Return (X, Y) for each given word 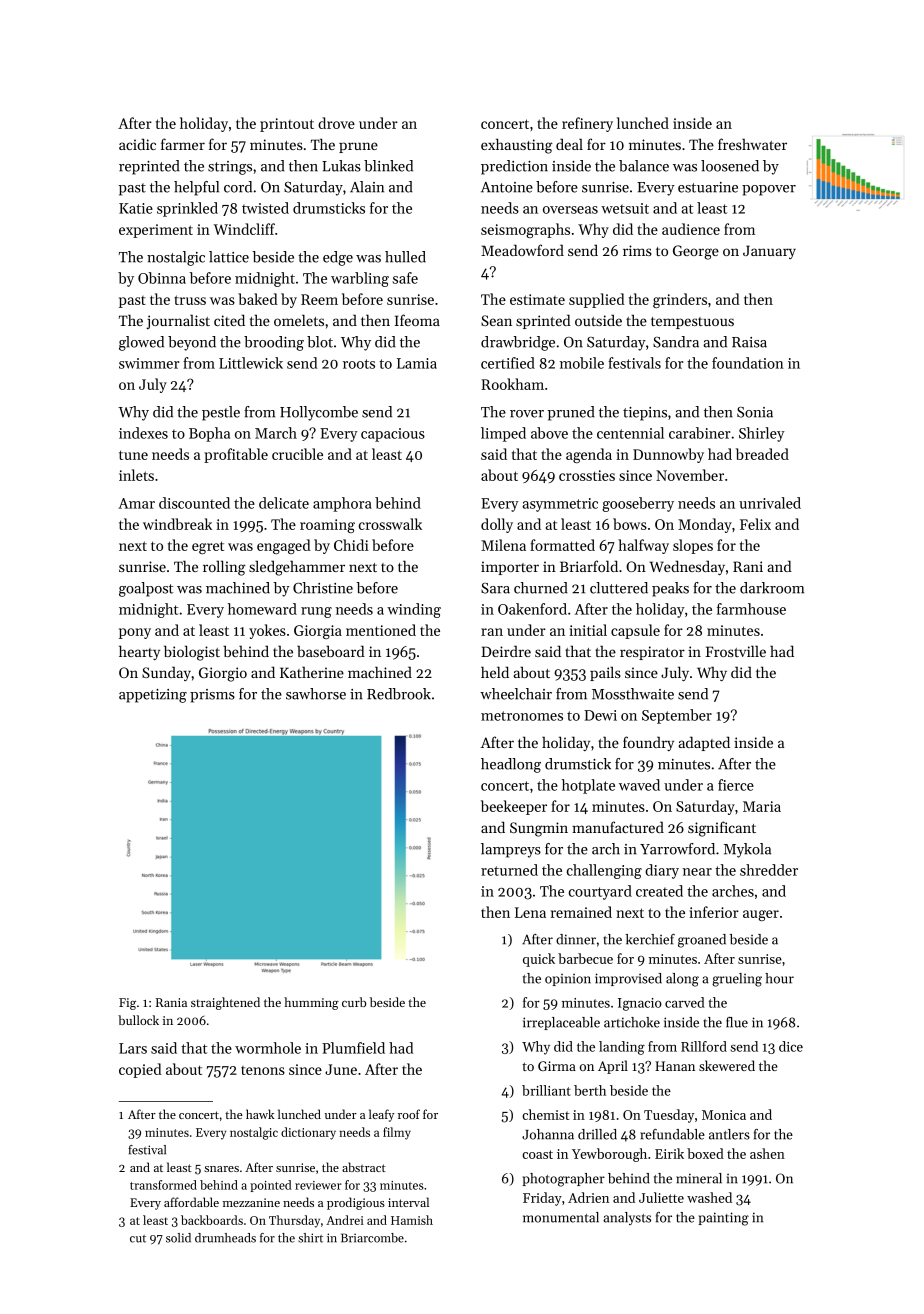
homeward (262, 609)
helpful (196, 188)
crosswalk (390, 524)
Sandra (676, 342)
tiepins (645, 414)
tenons (263, 1070)
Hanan (675, 1066)
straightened (225, 1003)
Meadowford (522, 250)
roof (409, 1114)
